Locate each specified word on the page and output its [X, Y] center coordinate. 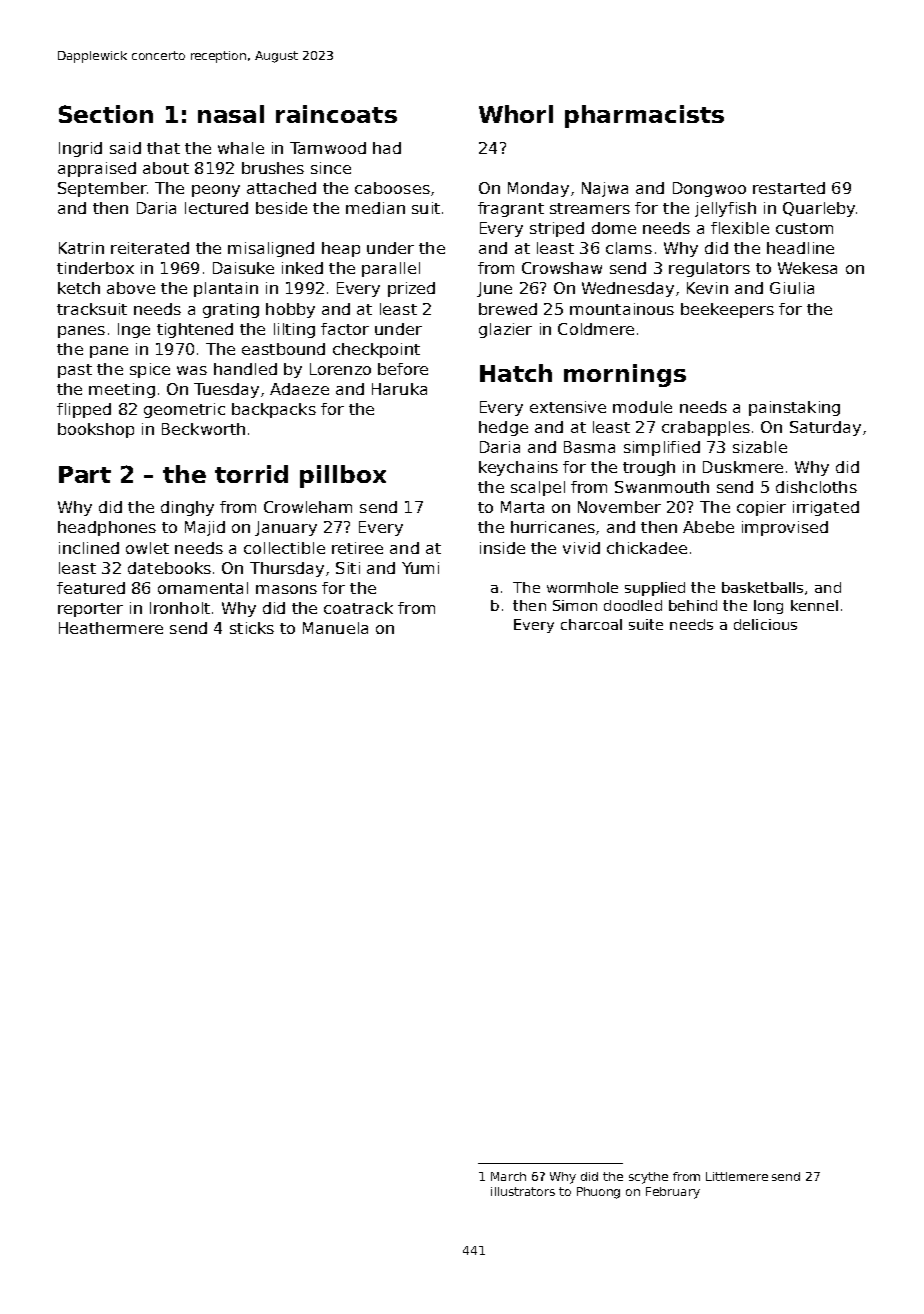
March [508, 1176]
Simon [575, 605]
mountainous [622, 309]
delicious [765, 624]
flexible [740, 228]
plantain [226, 289]
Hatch [516, 373]
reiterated [150, 248]
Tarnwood [328, 148]
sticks [252, 628]
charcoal [591, 624]
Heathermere [111, 628]
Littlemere [737, 1176]
